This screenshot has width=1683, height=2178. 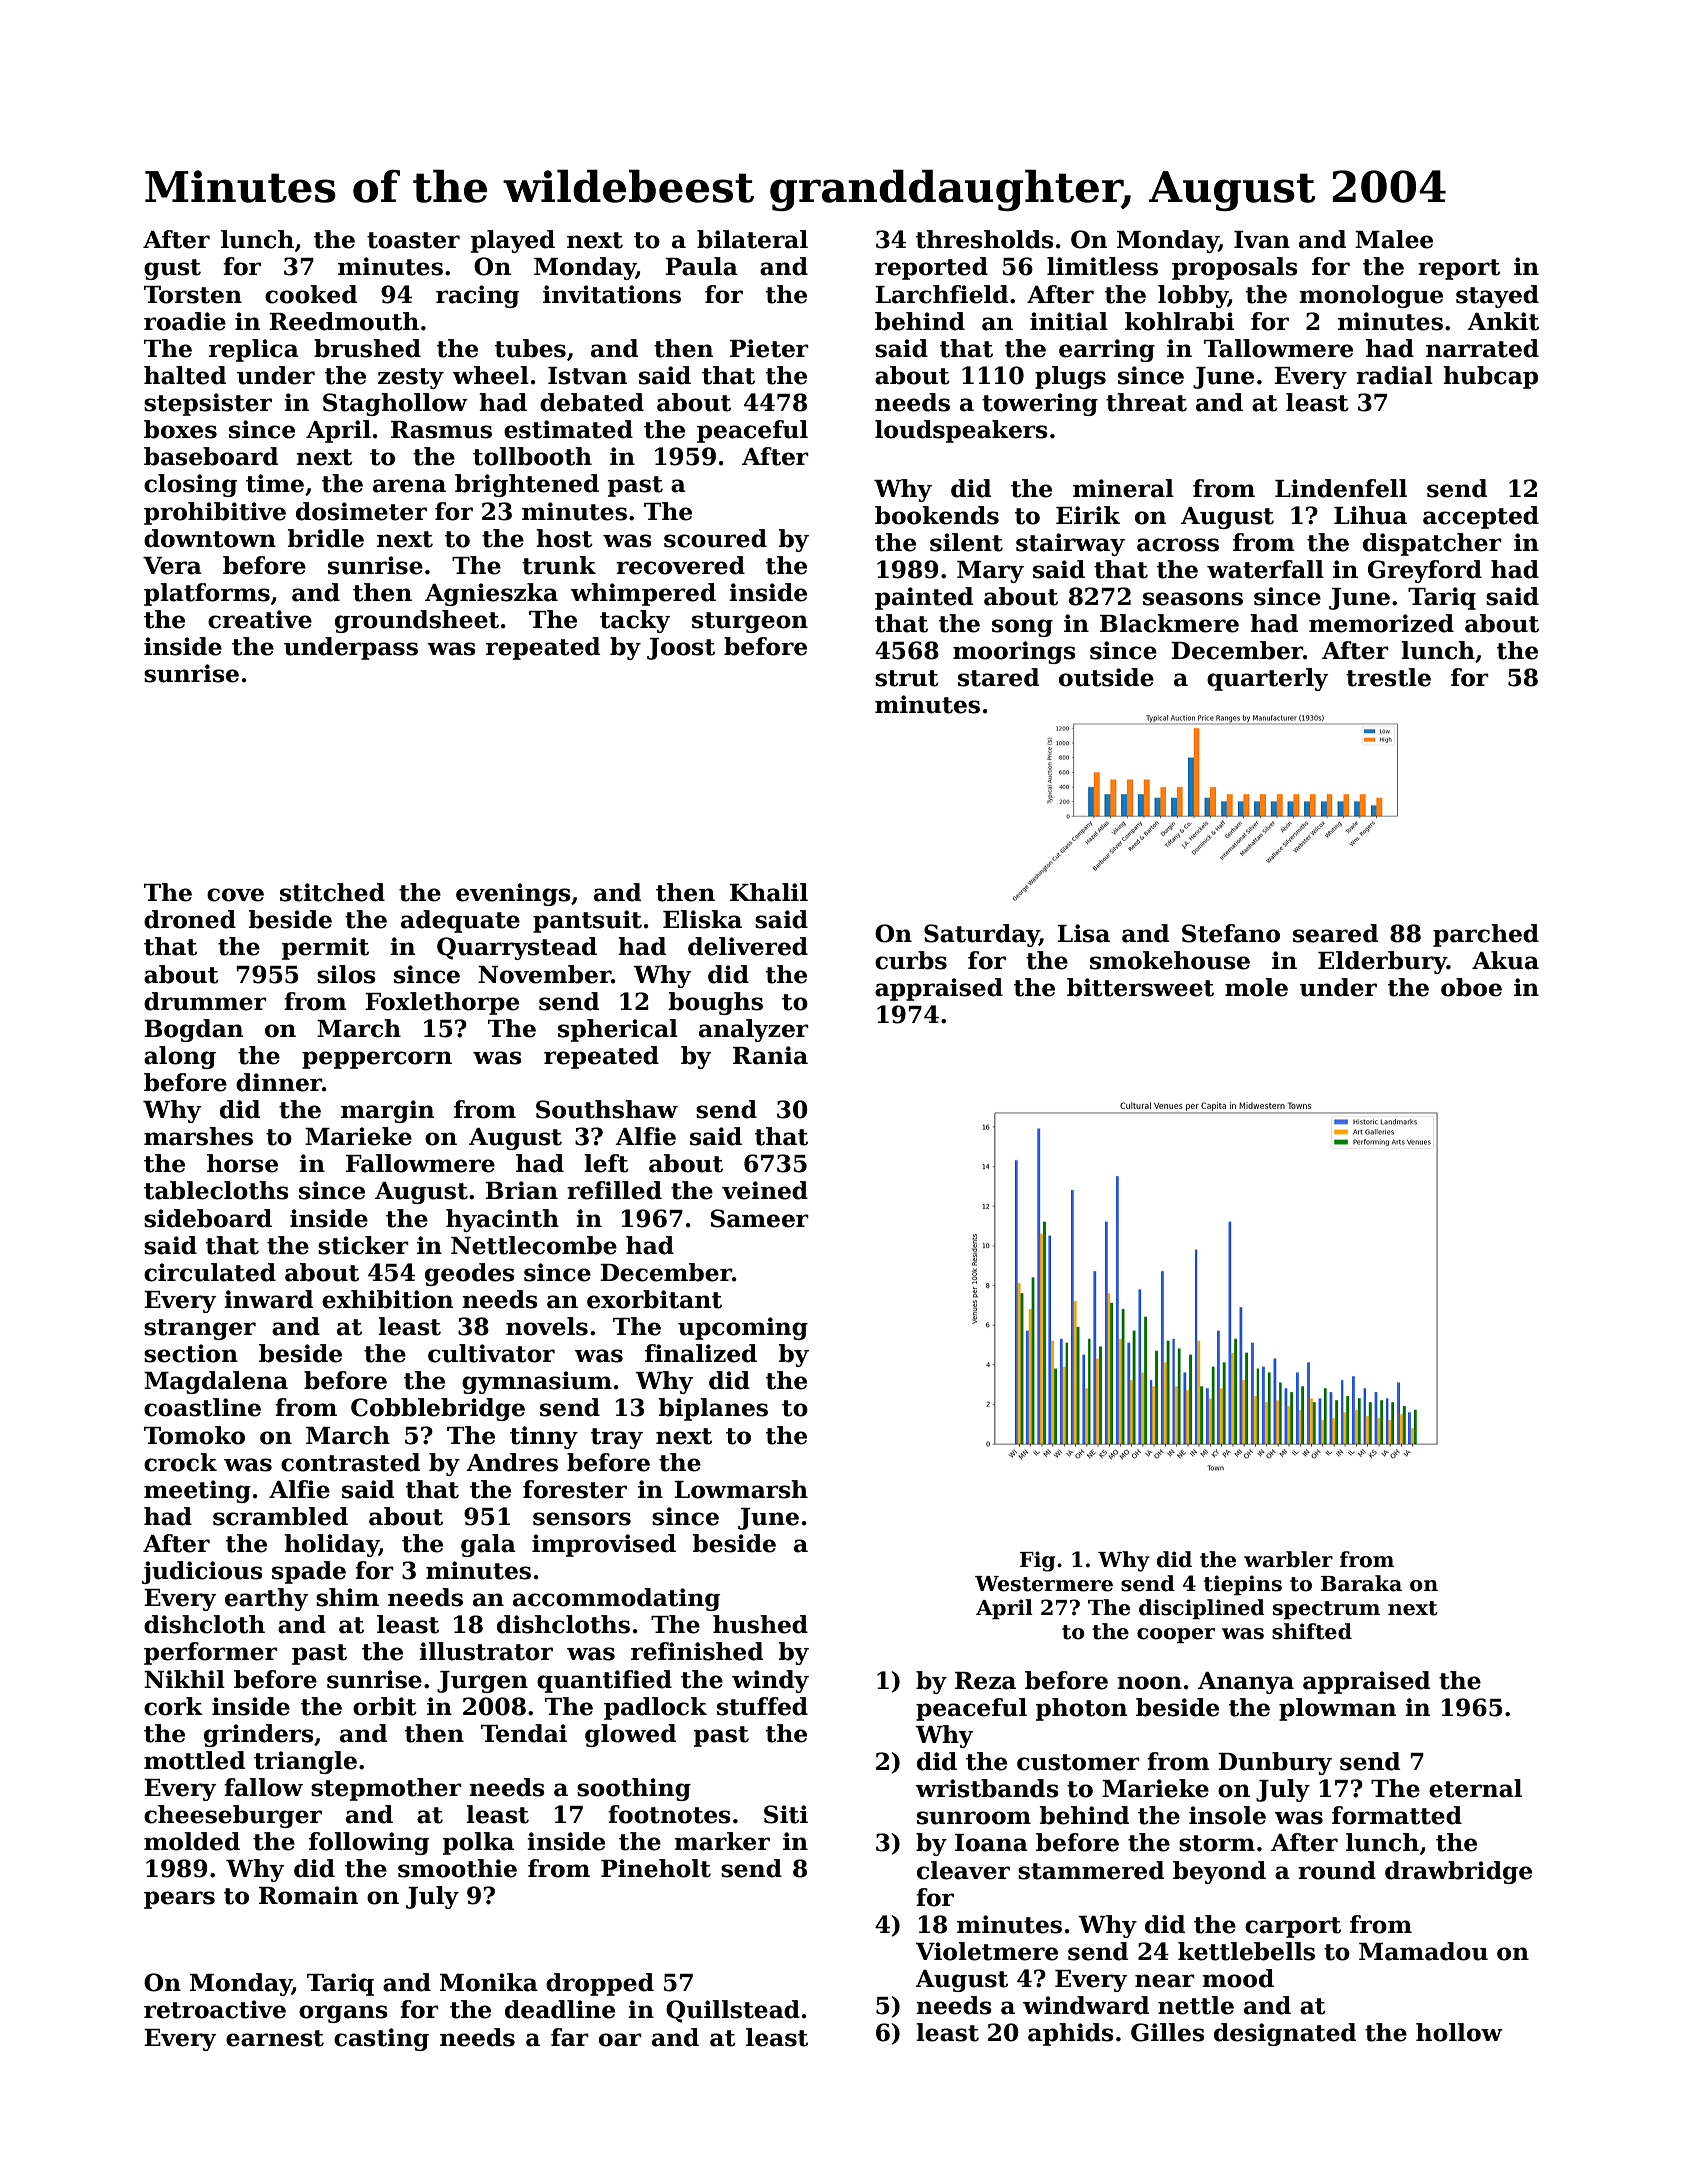 I want to click on memorized, so click(x=1381, y=623).
